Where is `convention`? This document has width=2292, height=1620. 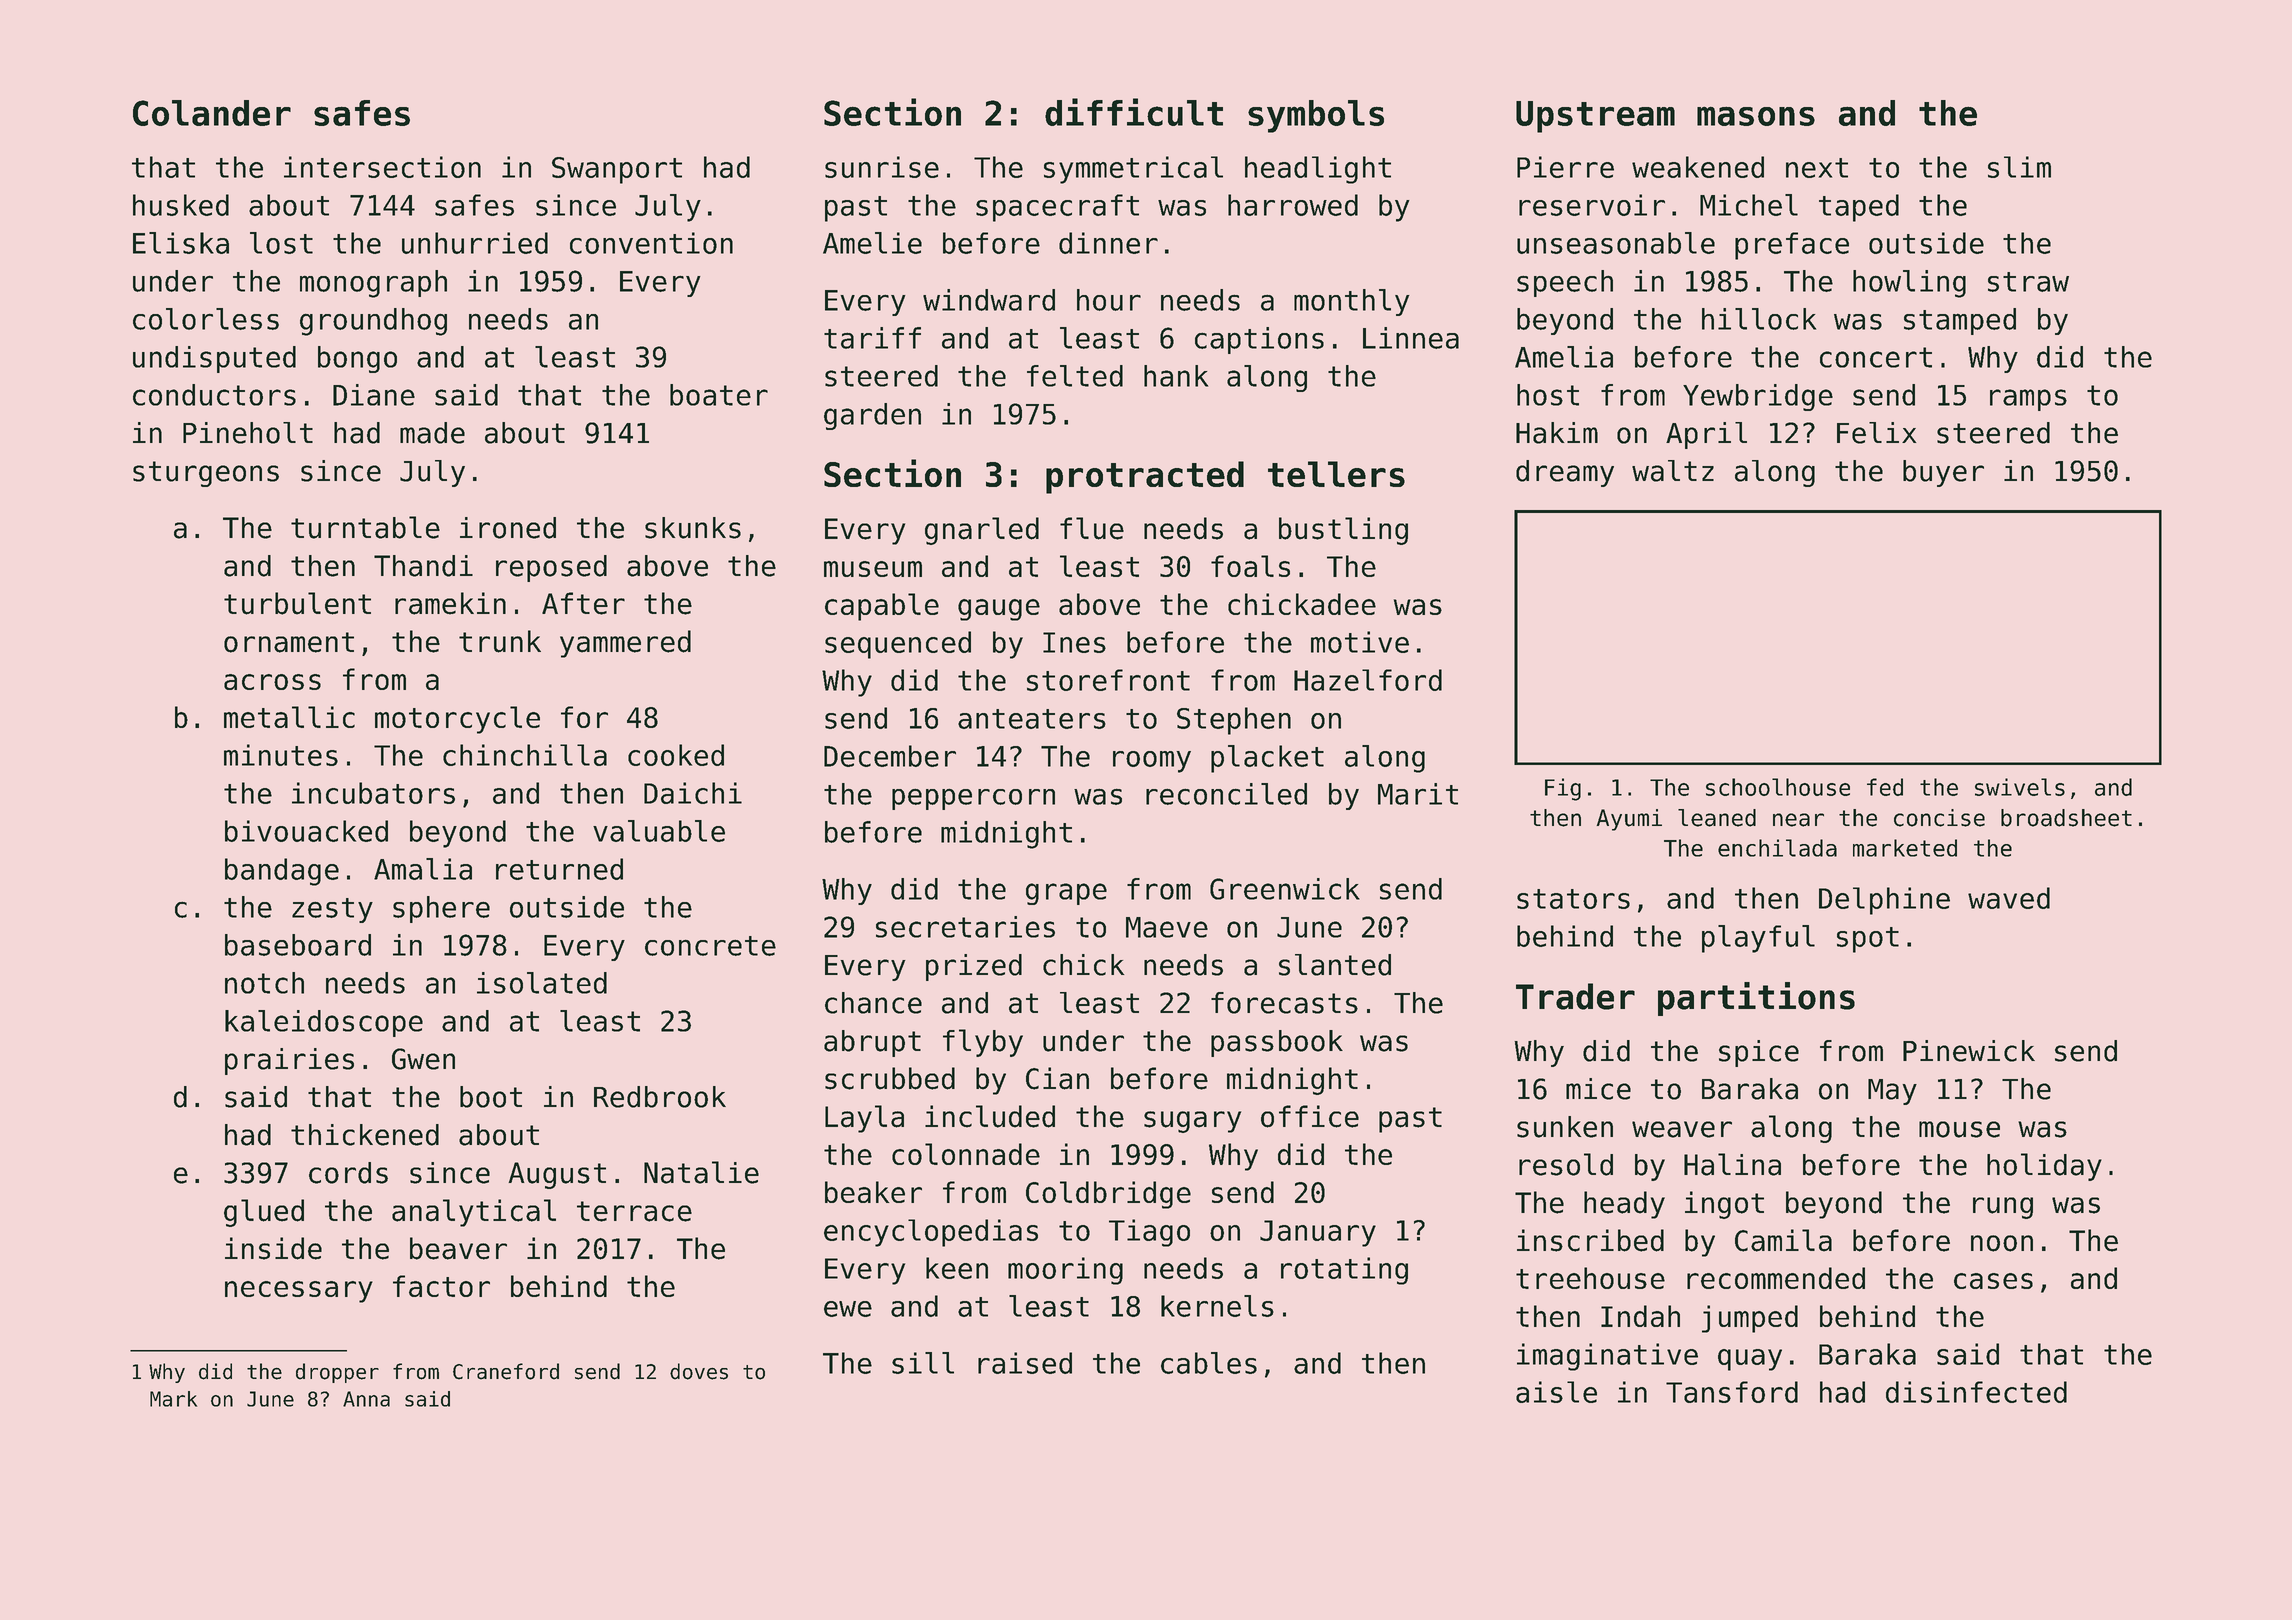
convention is located at coordinates (651, 243).
